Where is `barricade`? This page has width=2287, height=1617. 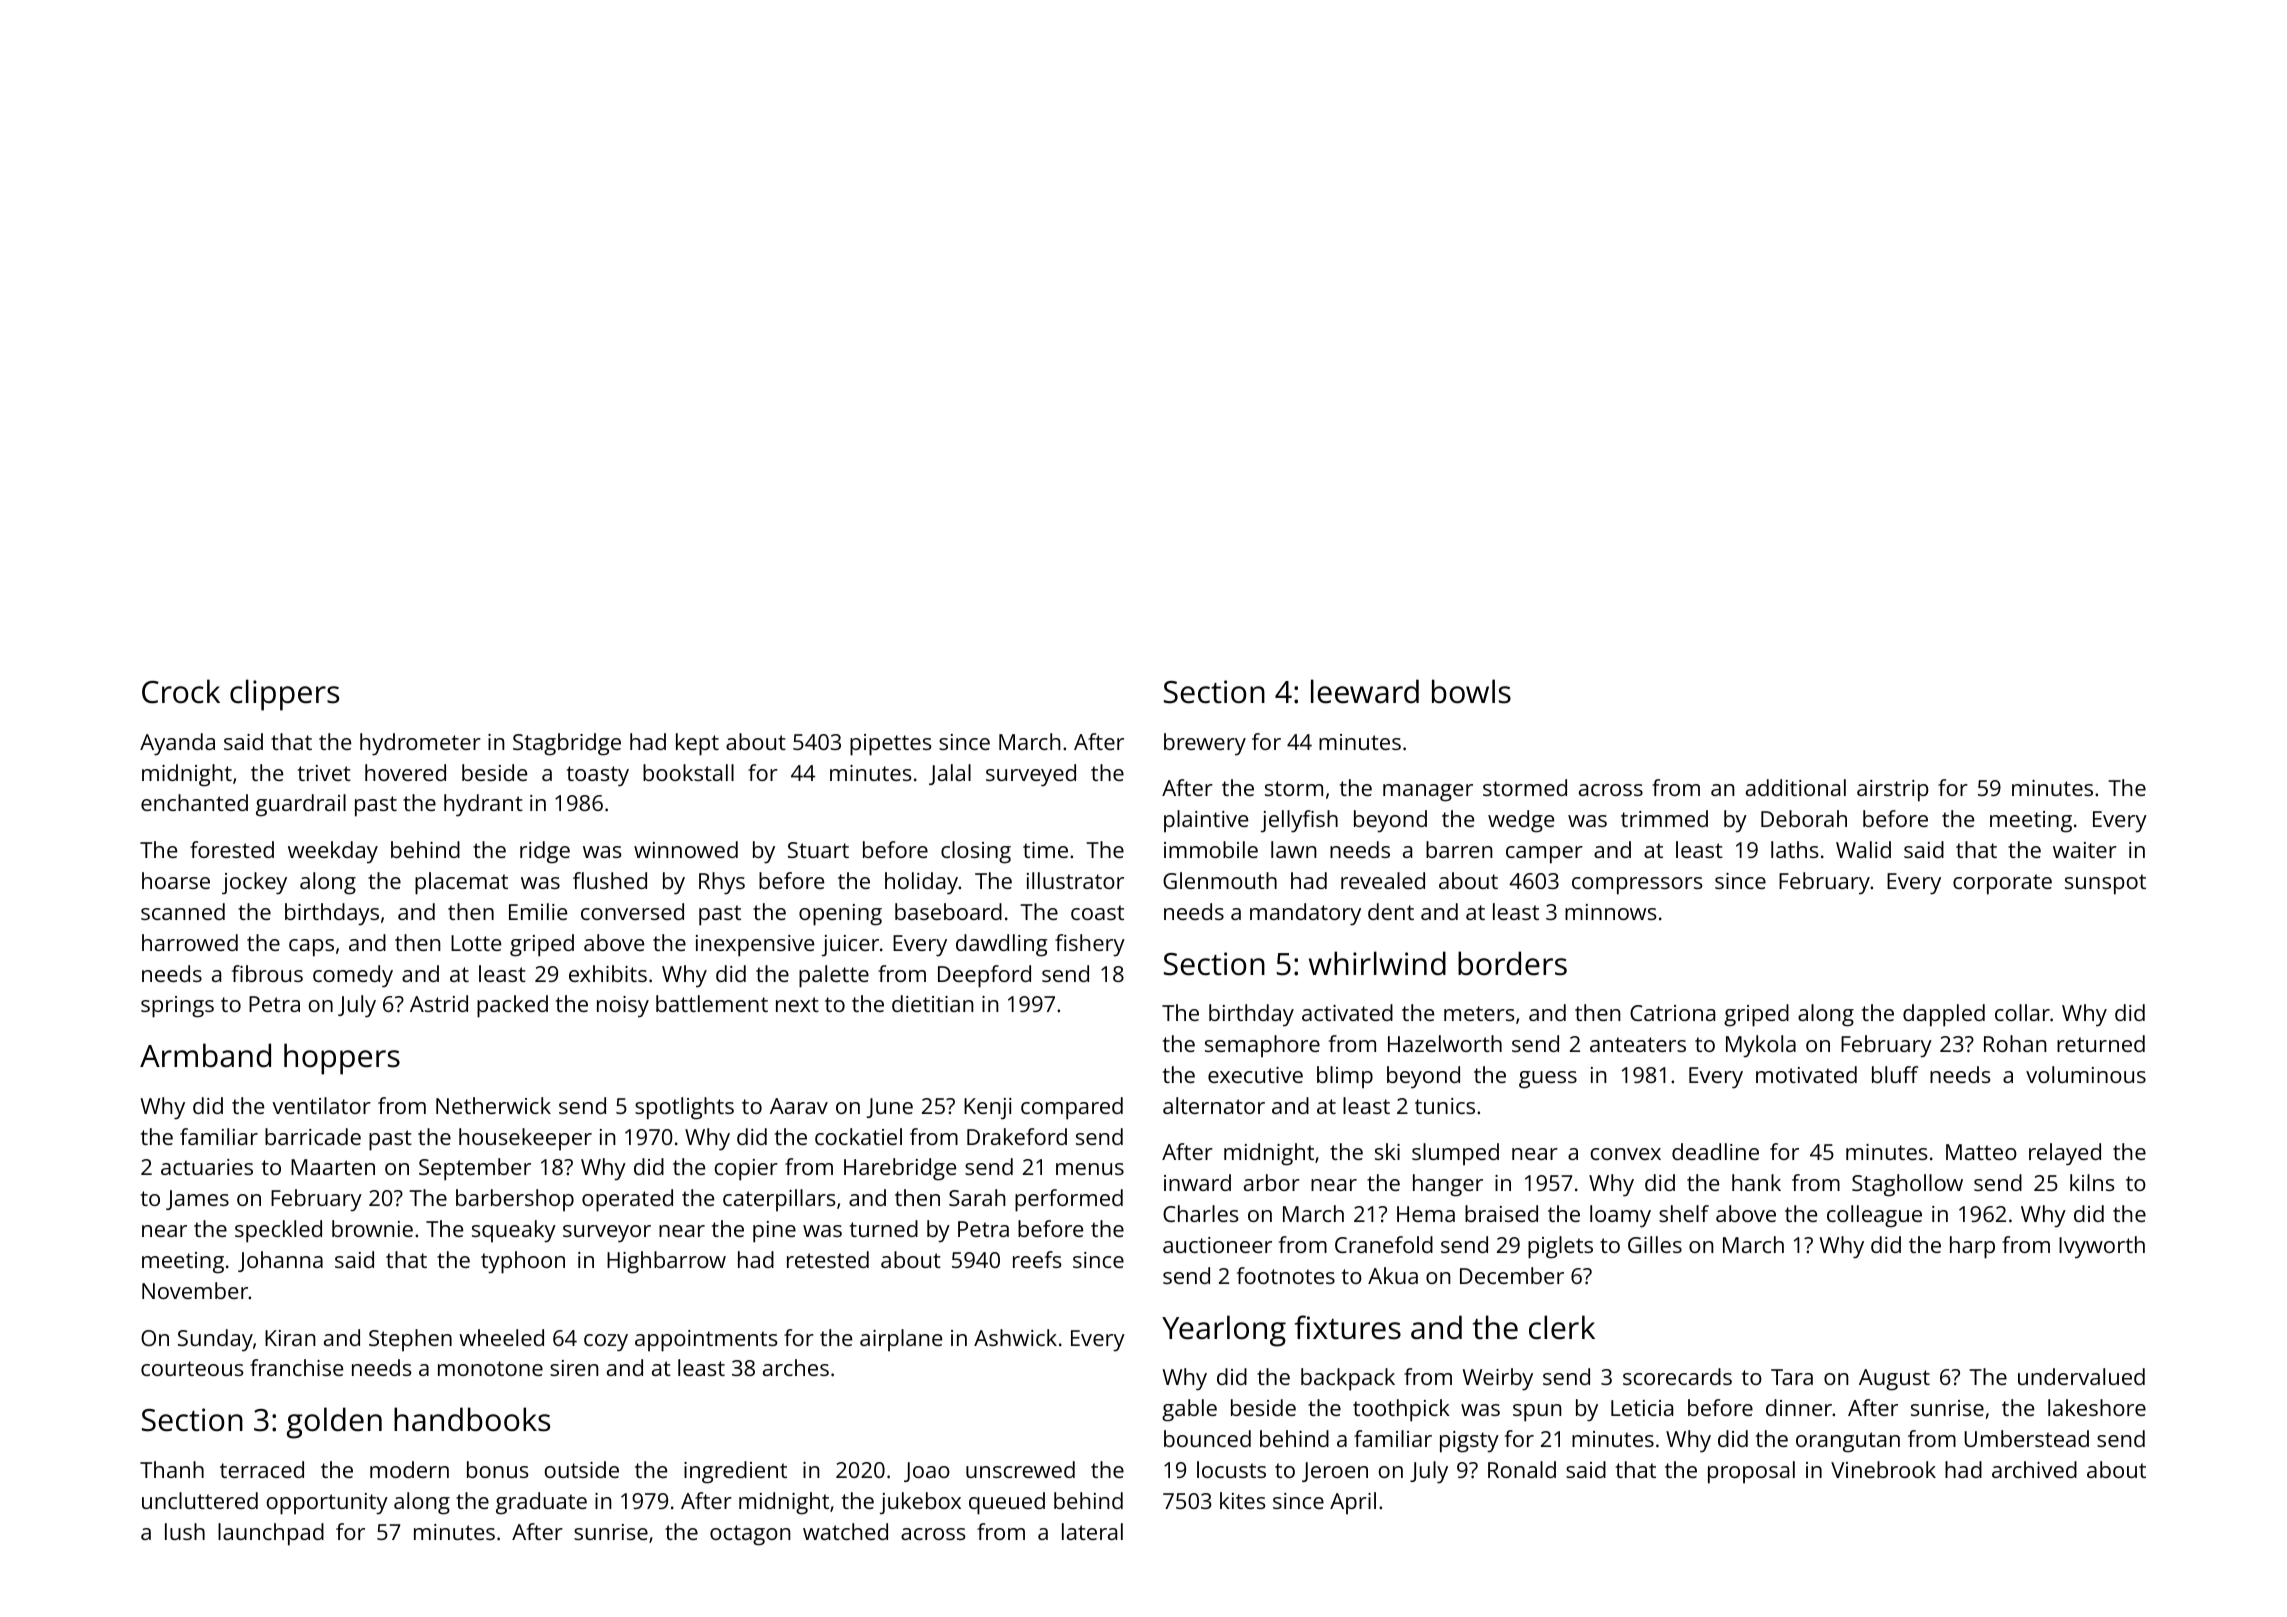 barricade is located at coordinates (313, 1136).
